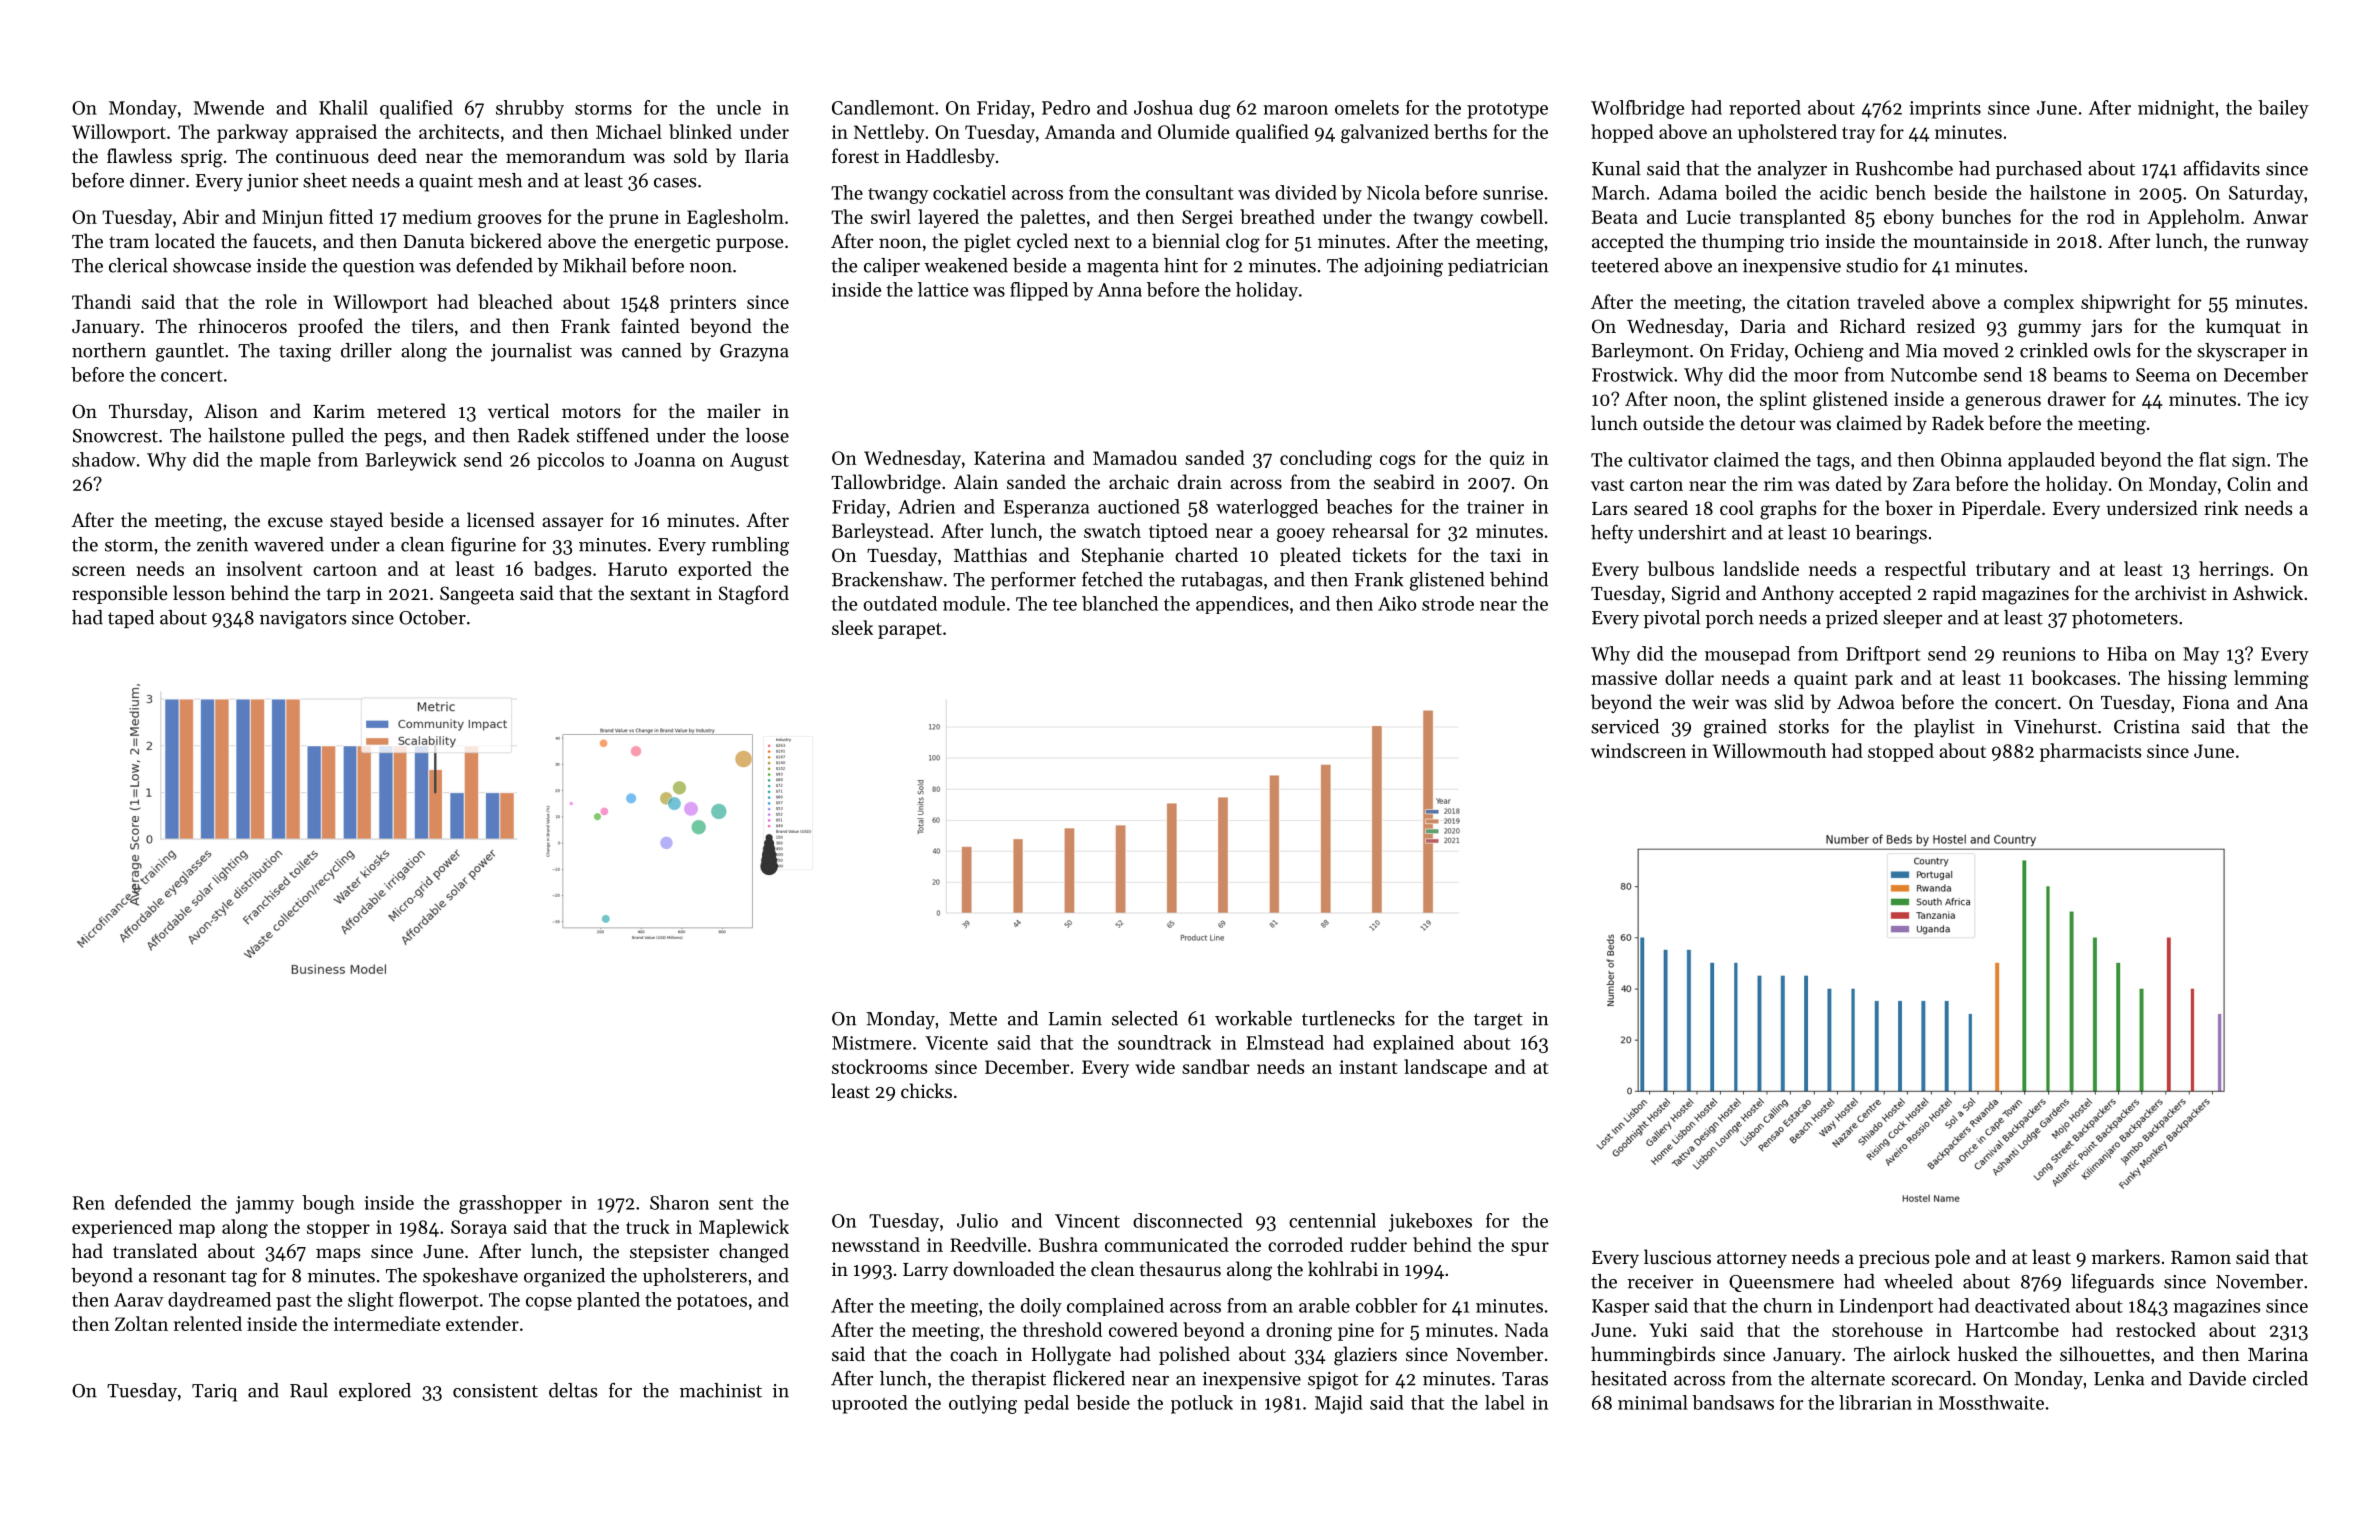 This screenshot has width=2380, height=1540. What do you see at coordinates (434, 241) in the screenshot?
I see `Danuta` at bounding box center [434, 241].
